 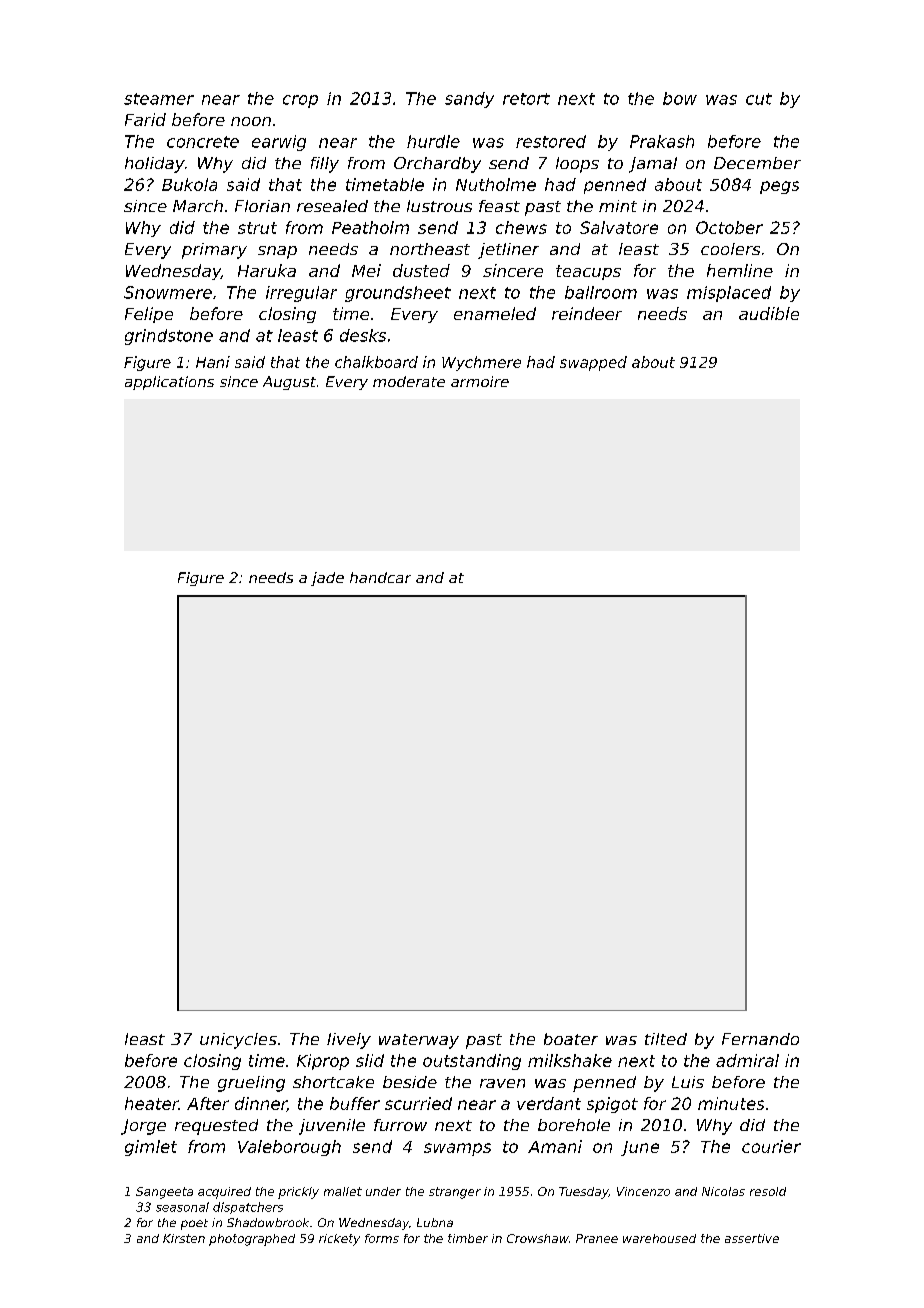 I want to click on jade, so click(x=327, y=579).
